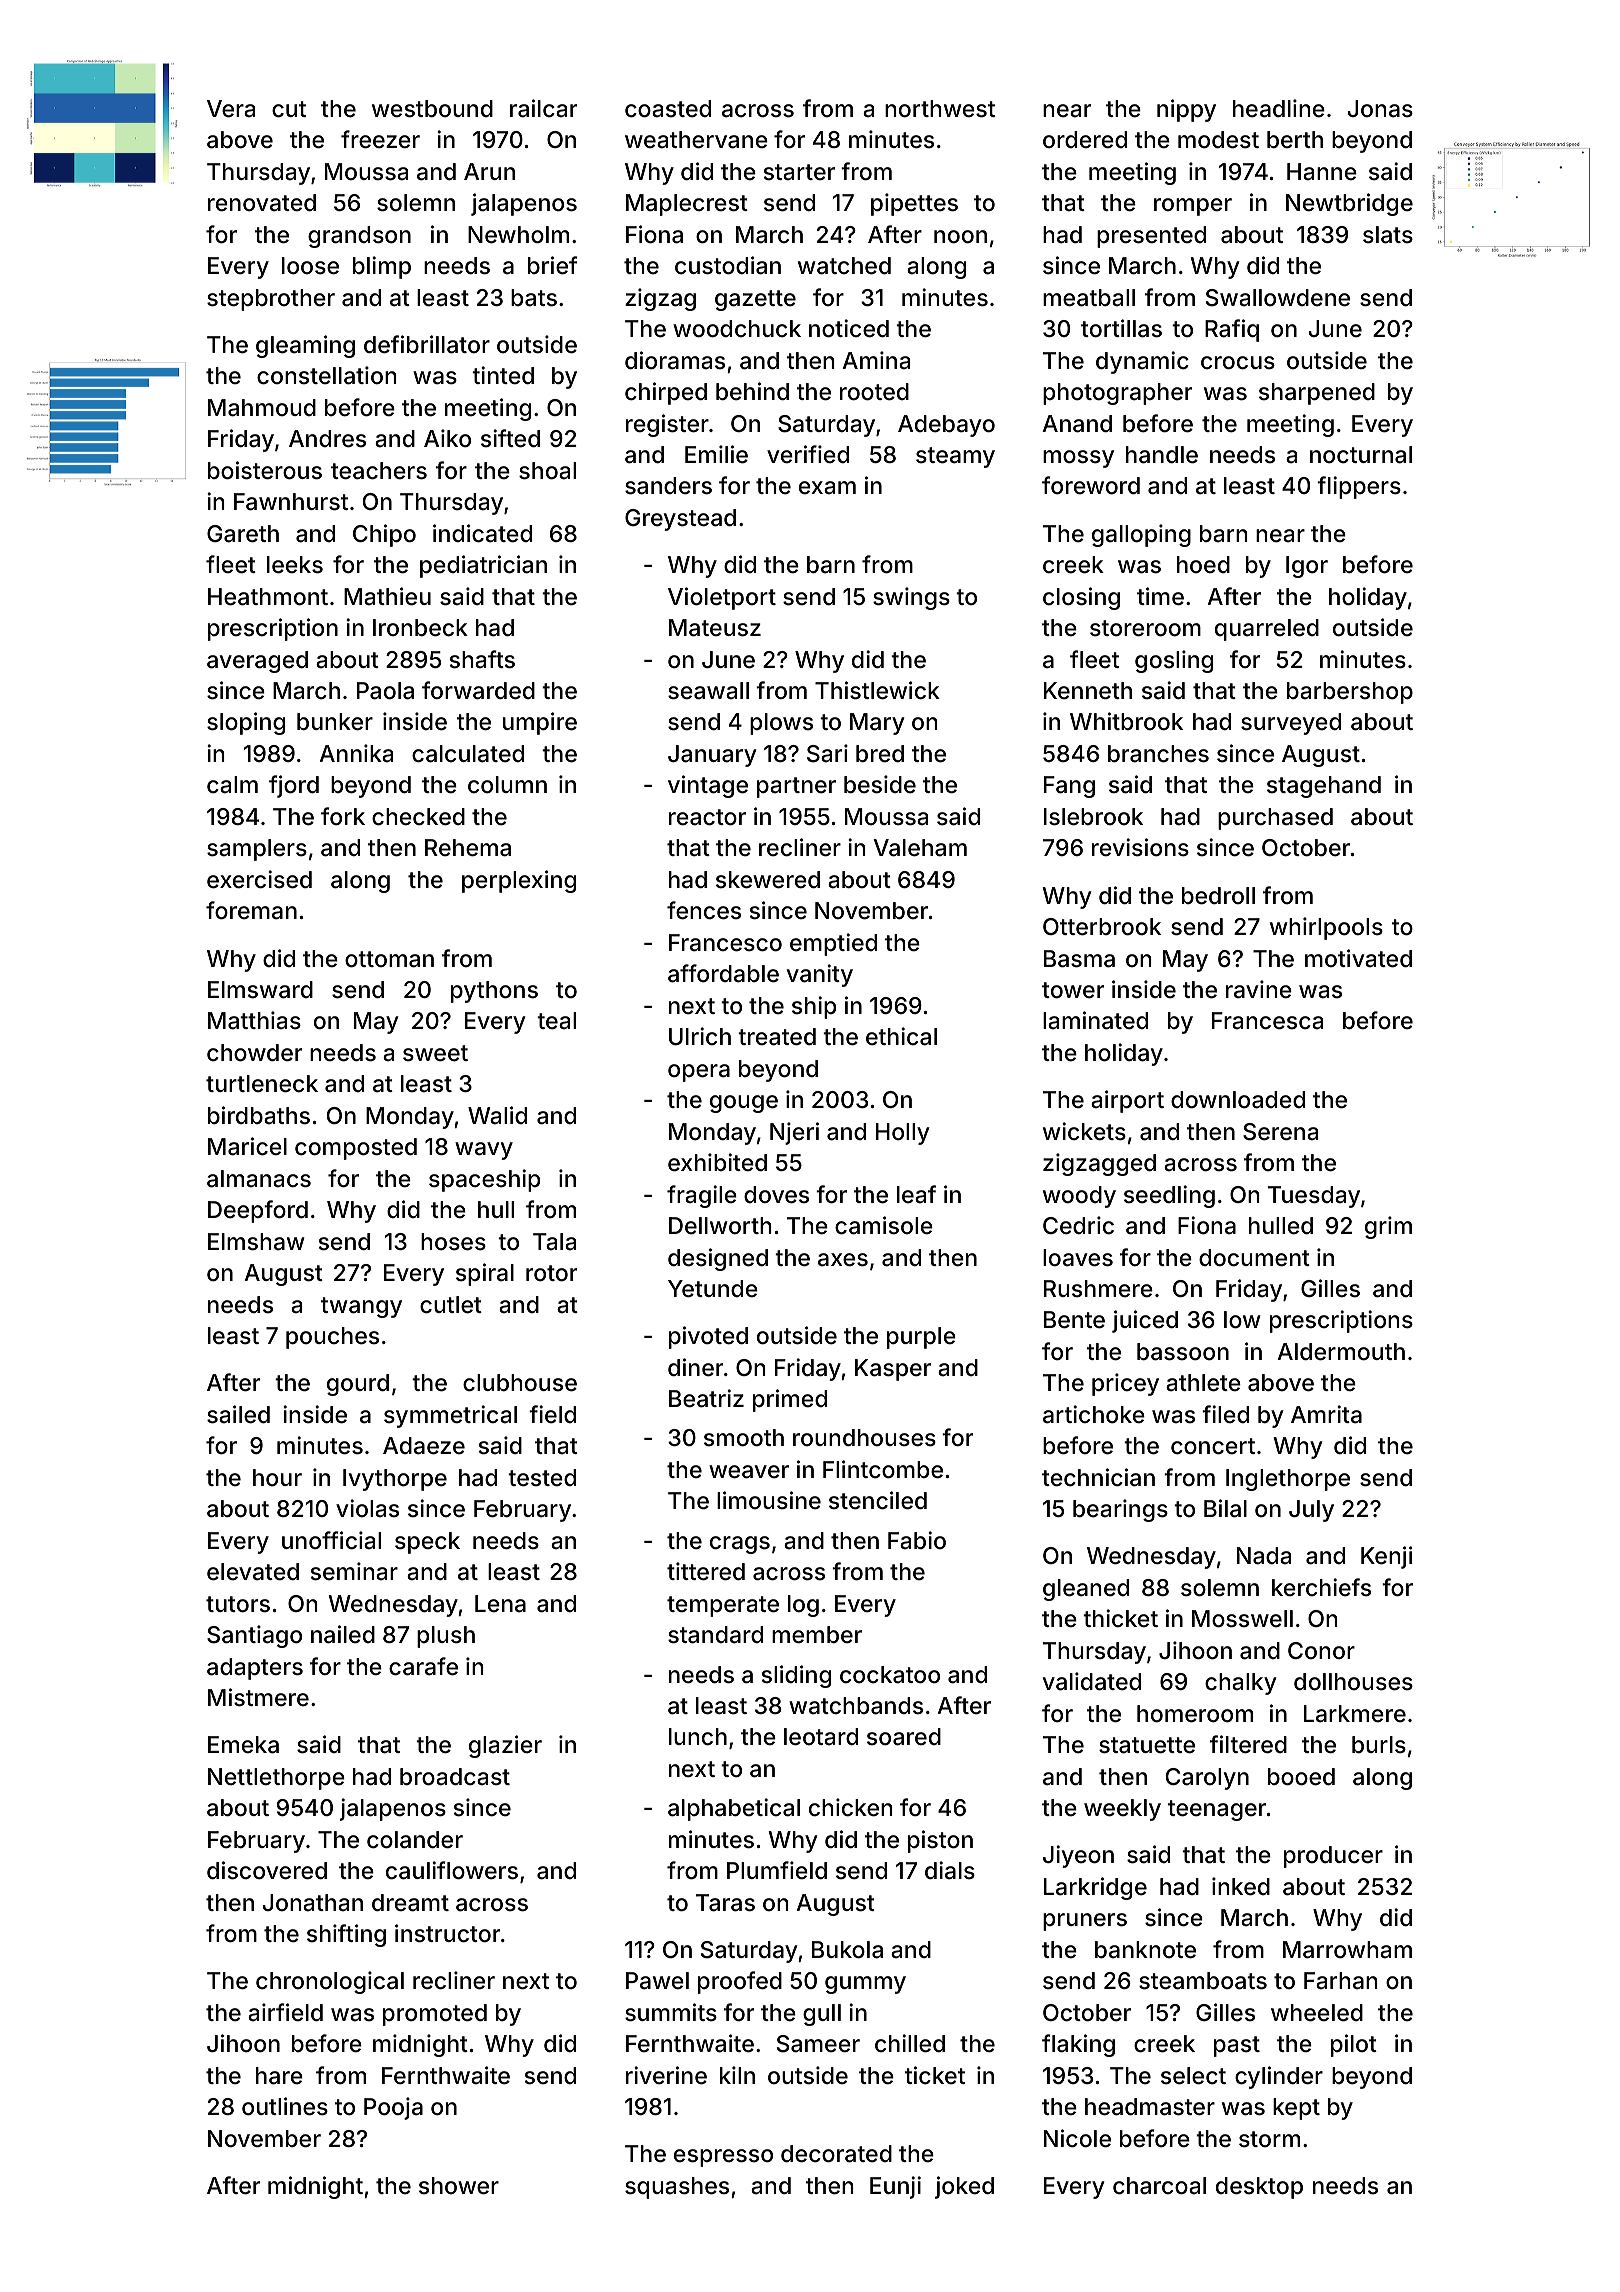 The height and width of the screenshot is (2292, 1620). What do you see at coordinates (1259, 989) in the screenshot?
I see `ravine` at bounding box center [1259, 989].
